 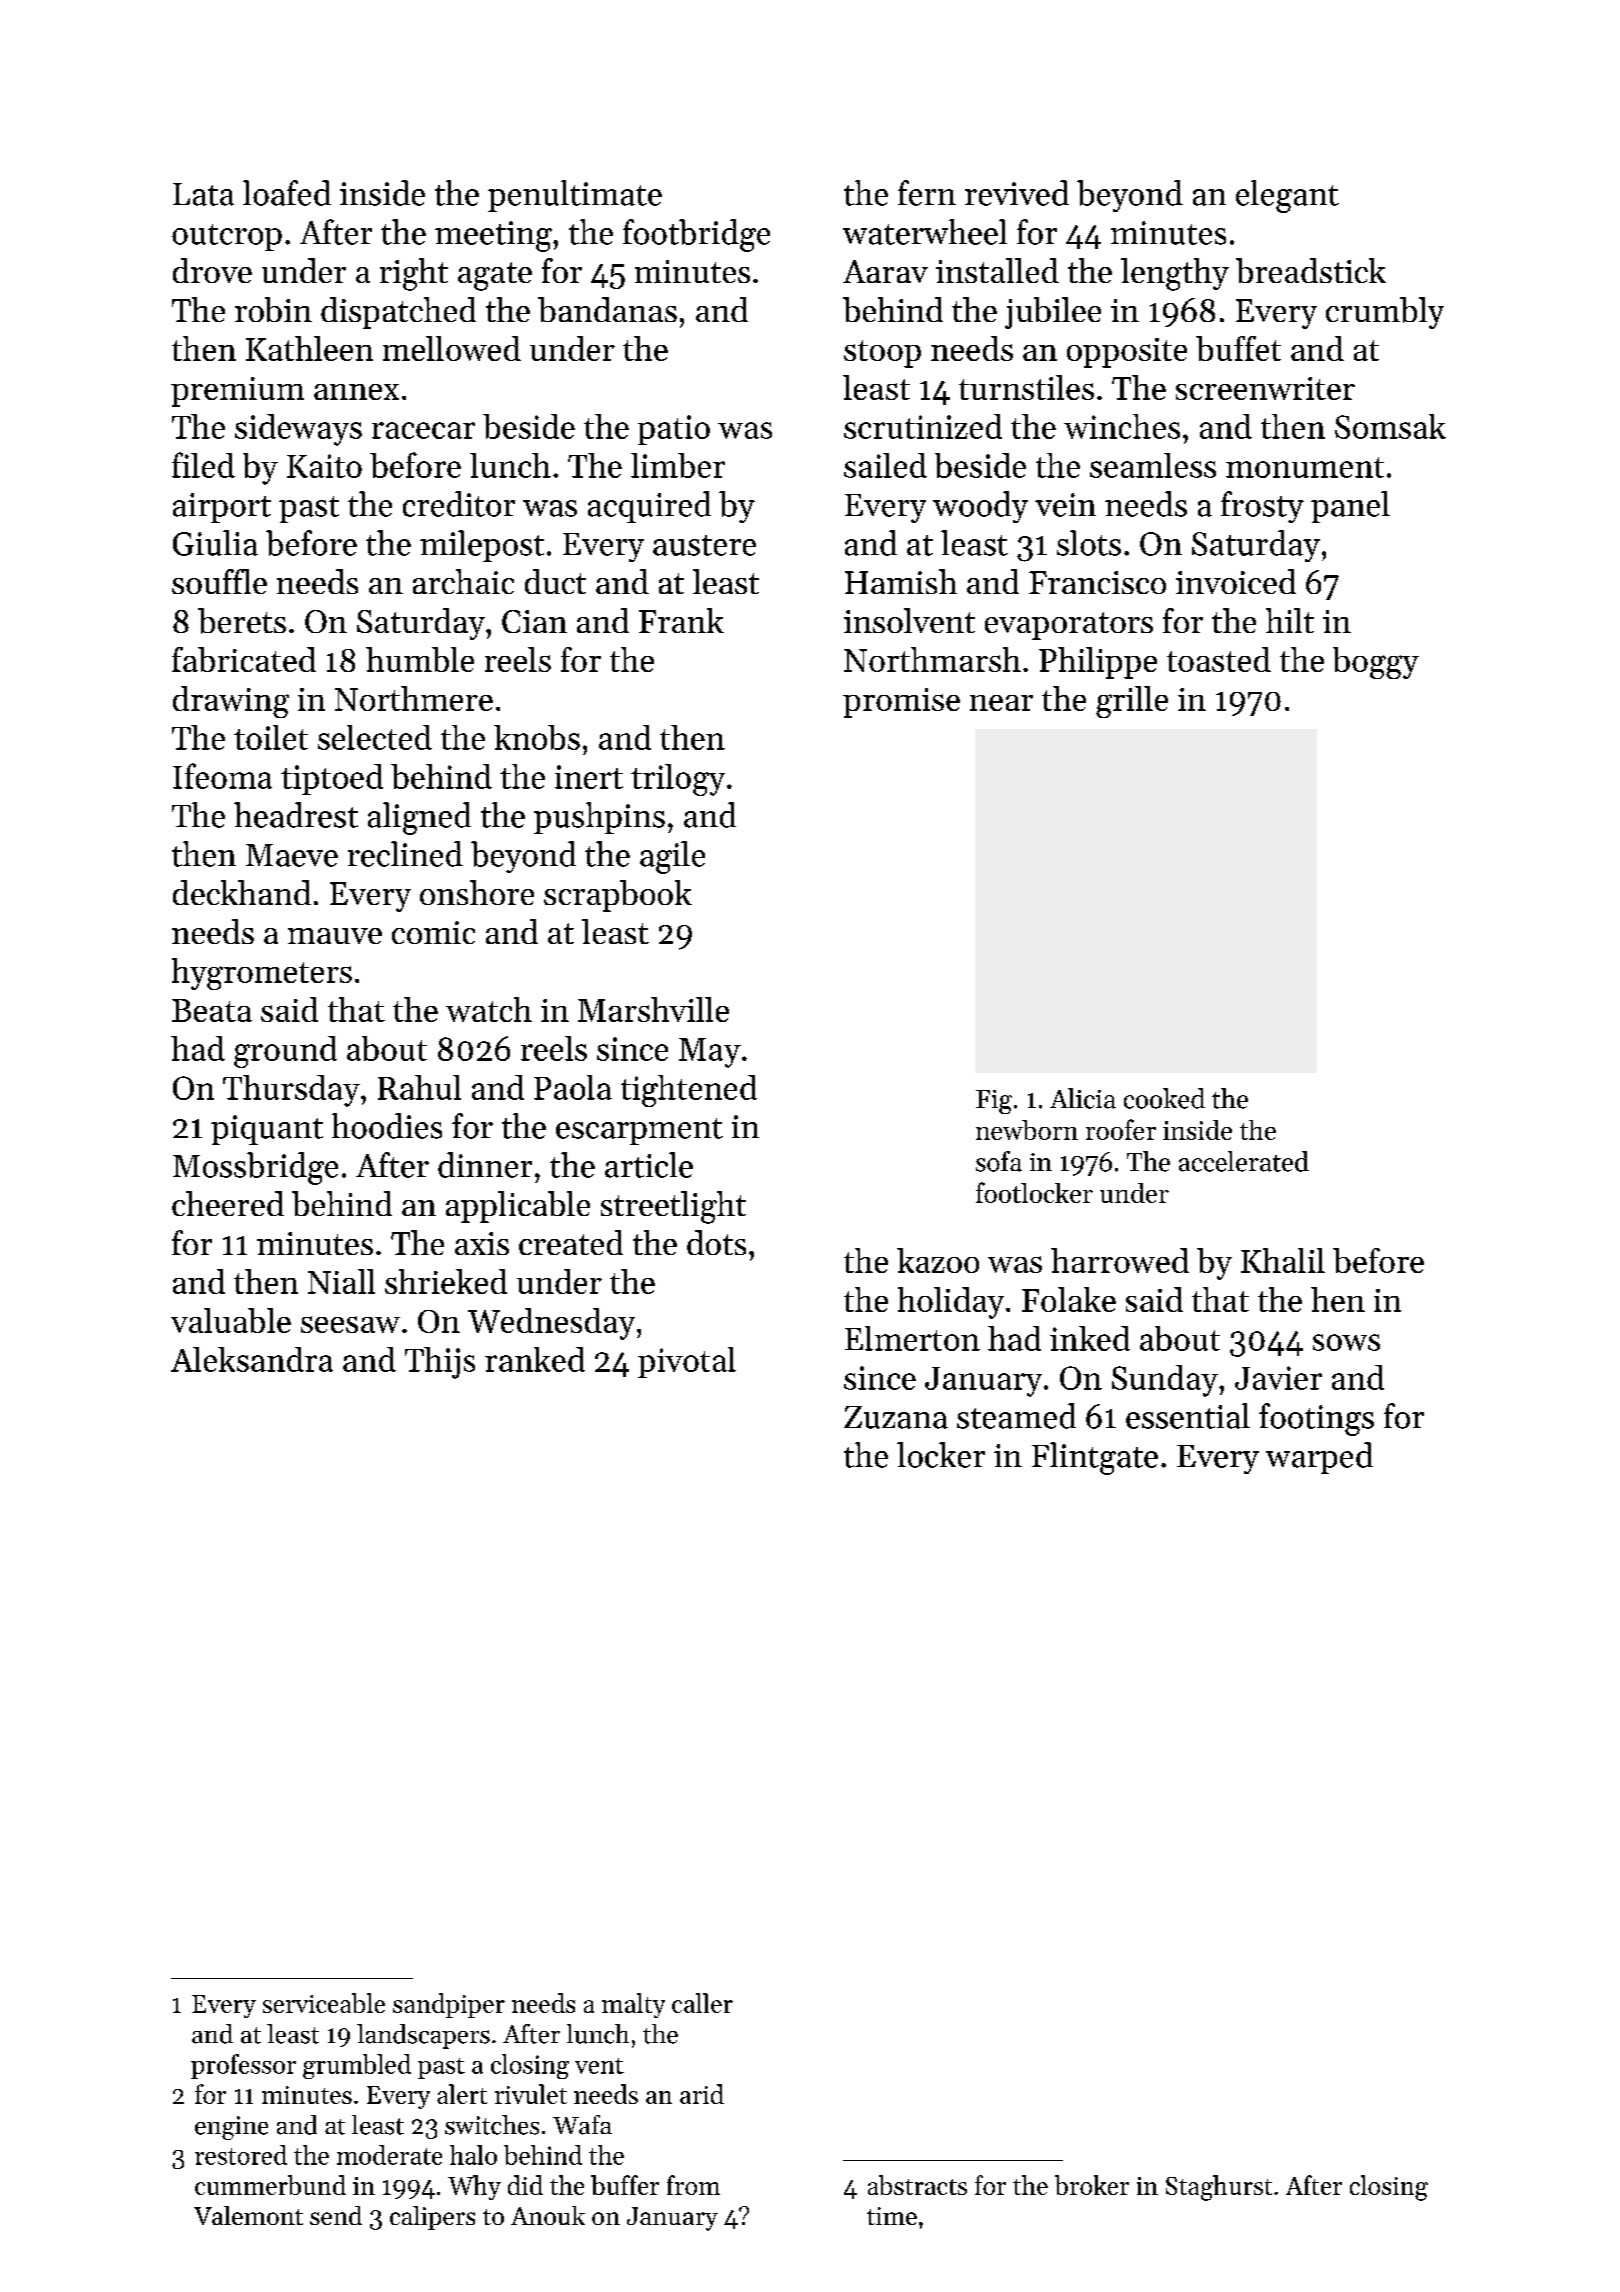 What do you see at coordinates (649, 1165) in the screenshot?
I see `article` at bounding box center [649, 1165].
